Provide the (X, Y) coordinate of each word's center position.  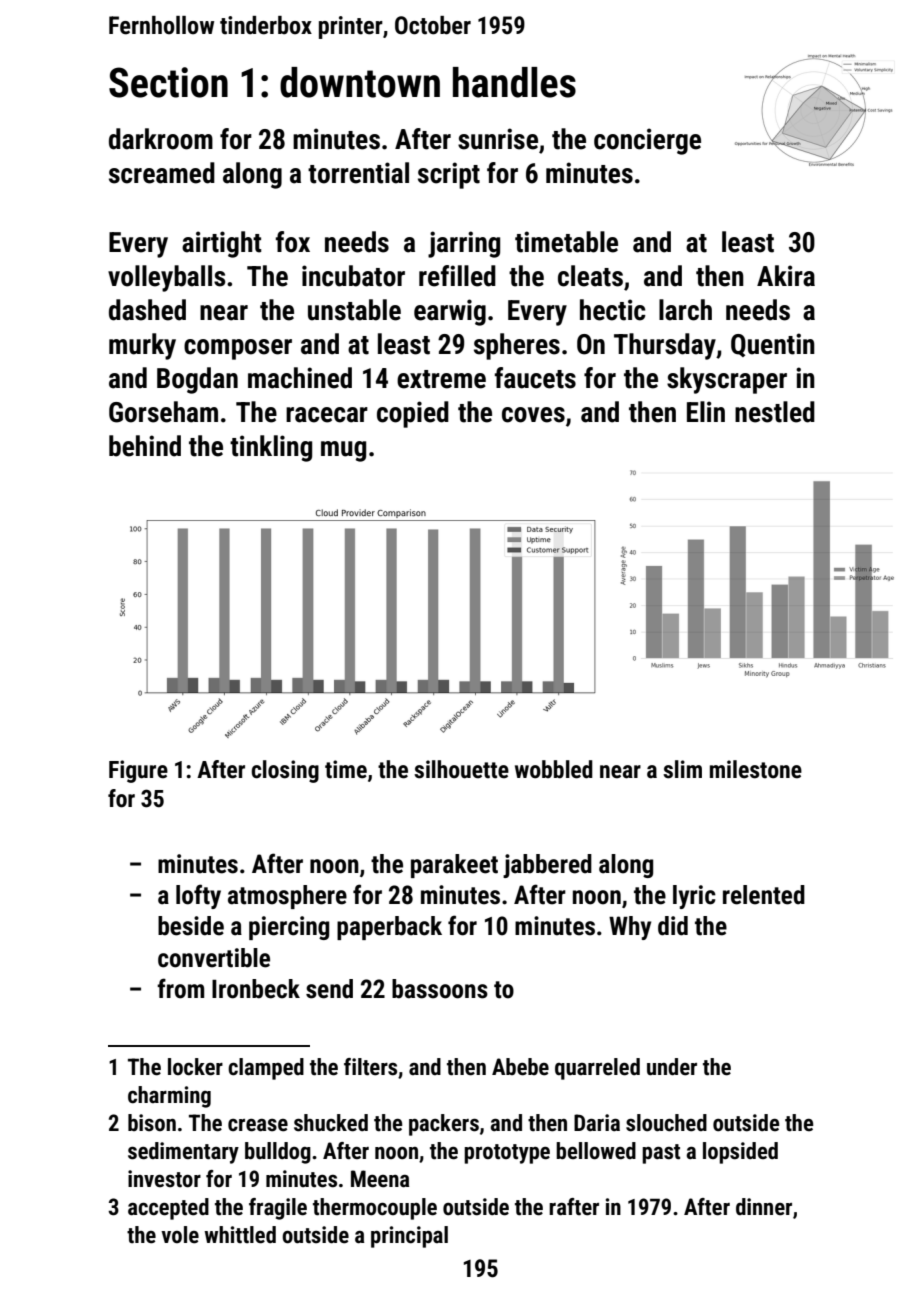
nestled (775, 412)
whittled (240, 1235)
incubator (353, 276)
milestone (756, 769)
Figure (138, 771)
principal (409, 1237)
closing (285, 771)
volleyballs (166, 278)
